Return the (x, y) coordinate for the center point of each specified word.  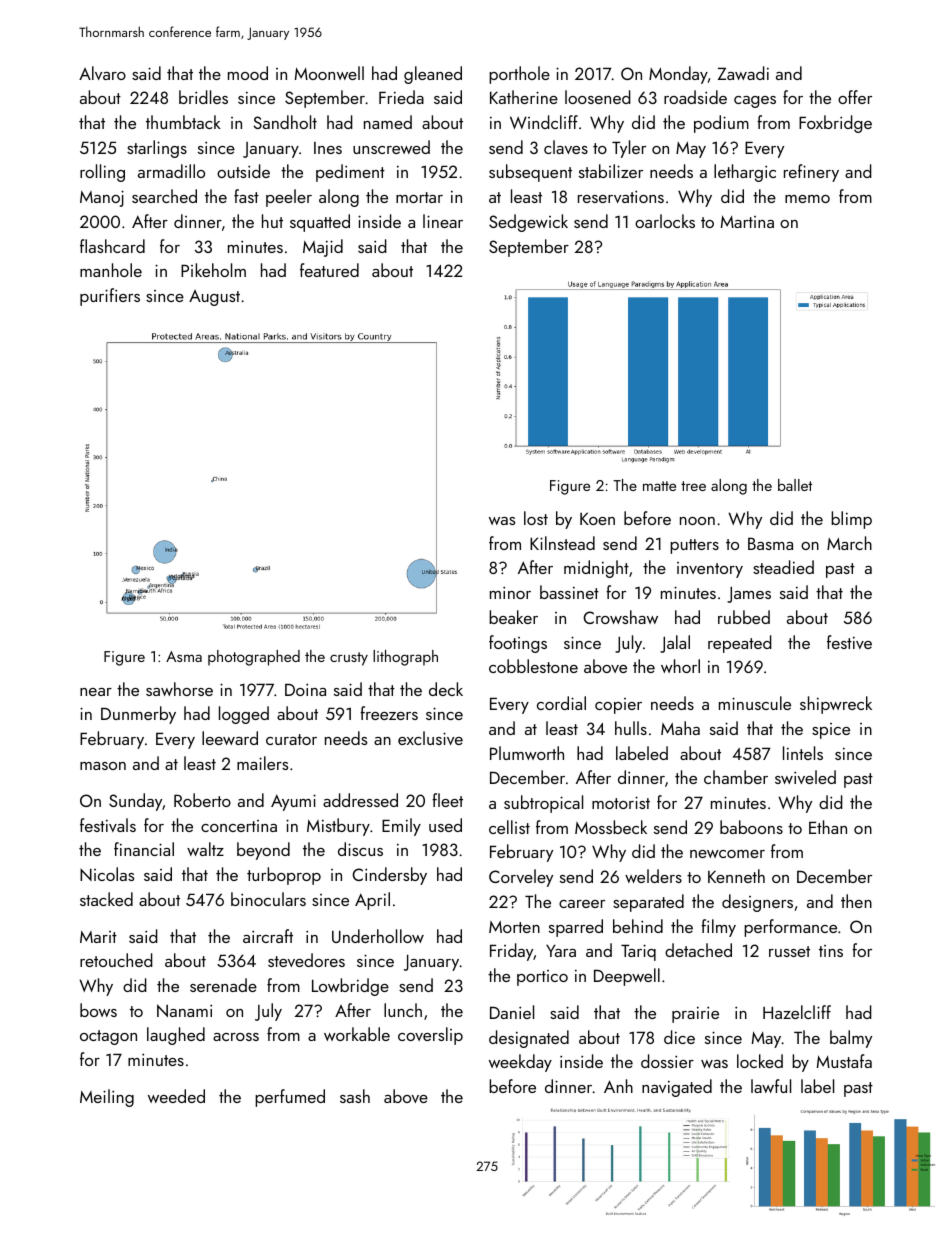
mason (103, 766)
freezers (389, 713)
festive (849, 642)
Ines (328, 148)
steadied (783, 567)
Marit (98, 936)
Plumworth (527, 753)
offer (855, 97)
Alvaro (102, 73)
